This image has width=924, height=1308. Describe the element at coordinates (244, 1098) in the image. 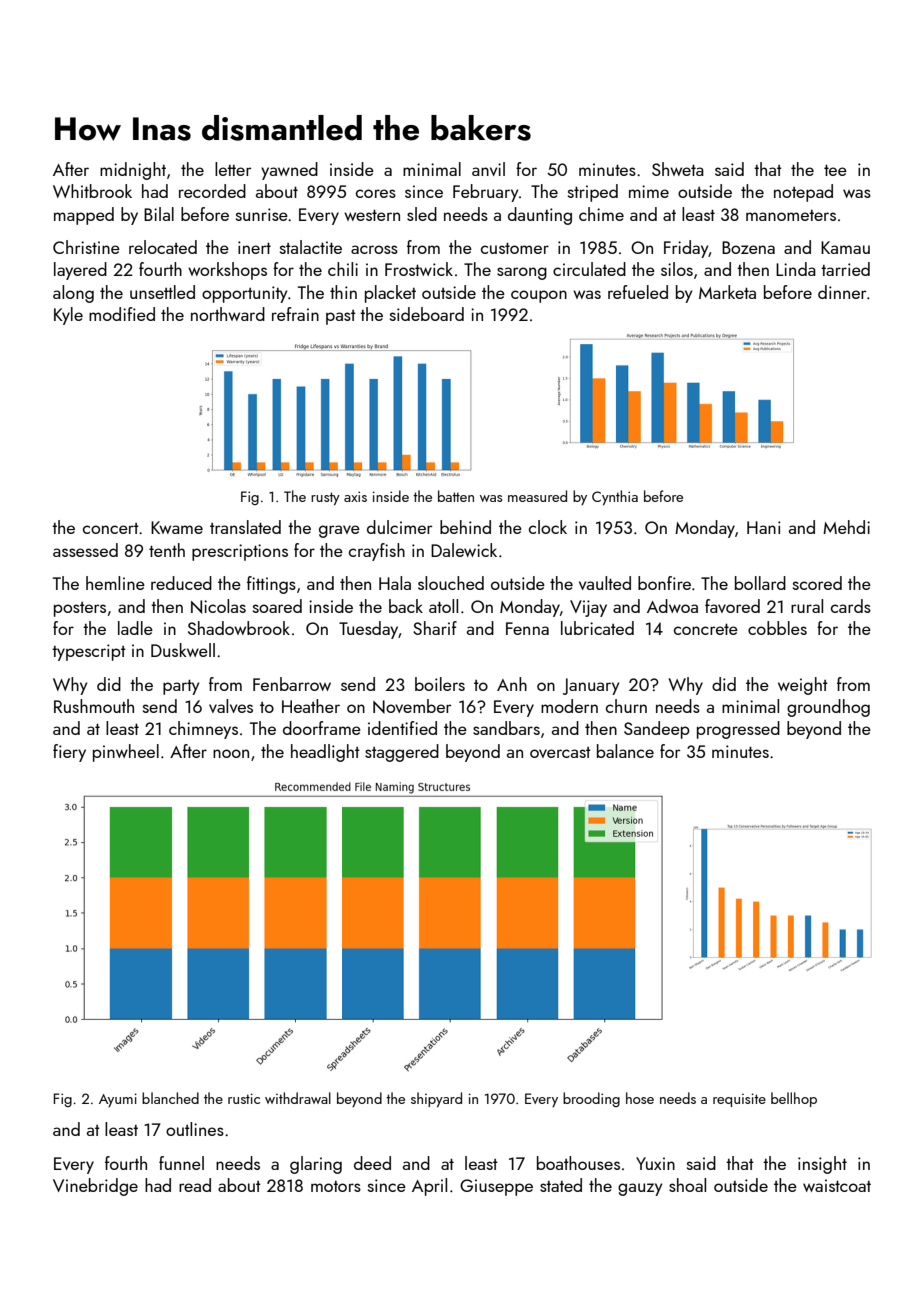

I see `rustic` at that location.
